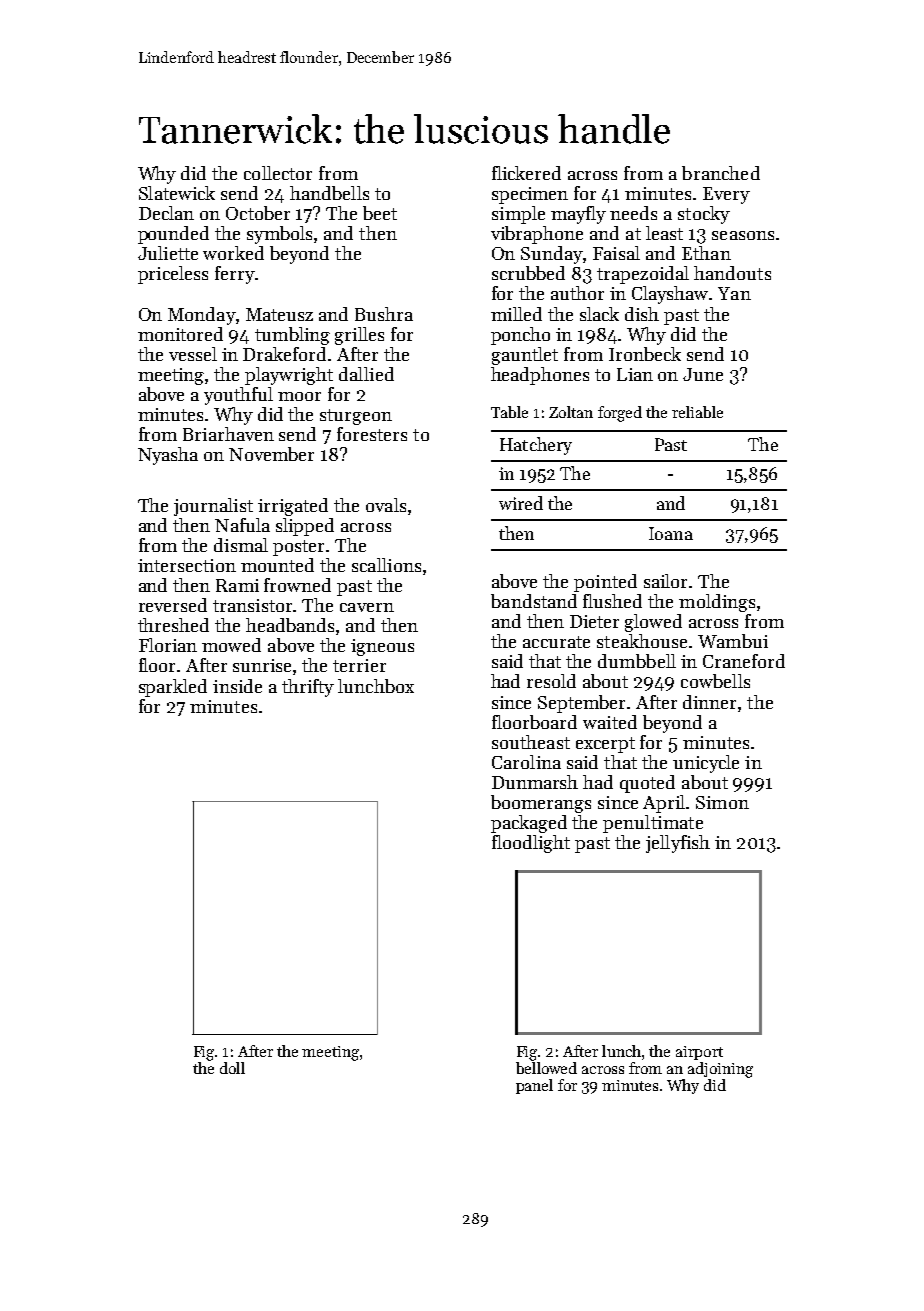 Image resolution: width=924 pixels, height=1311 pixels. What do you see at coordinates (531, 844) in the screenshot?
I see `floodlight` at bounding box center [531, 844].
